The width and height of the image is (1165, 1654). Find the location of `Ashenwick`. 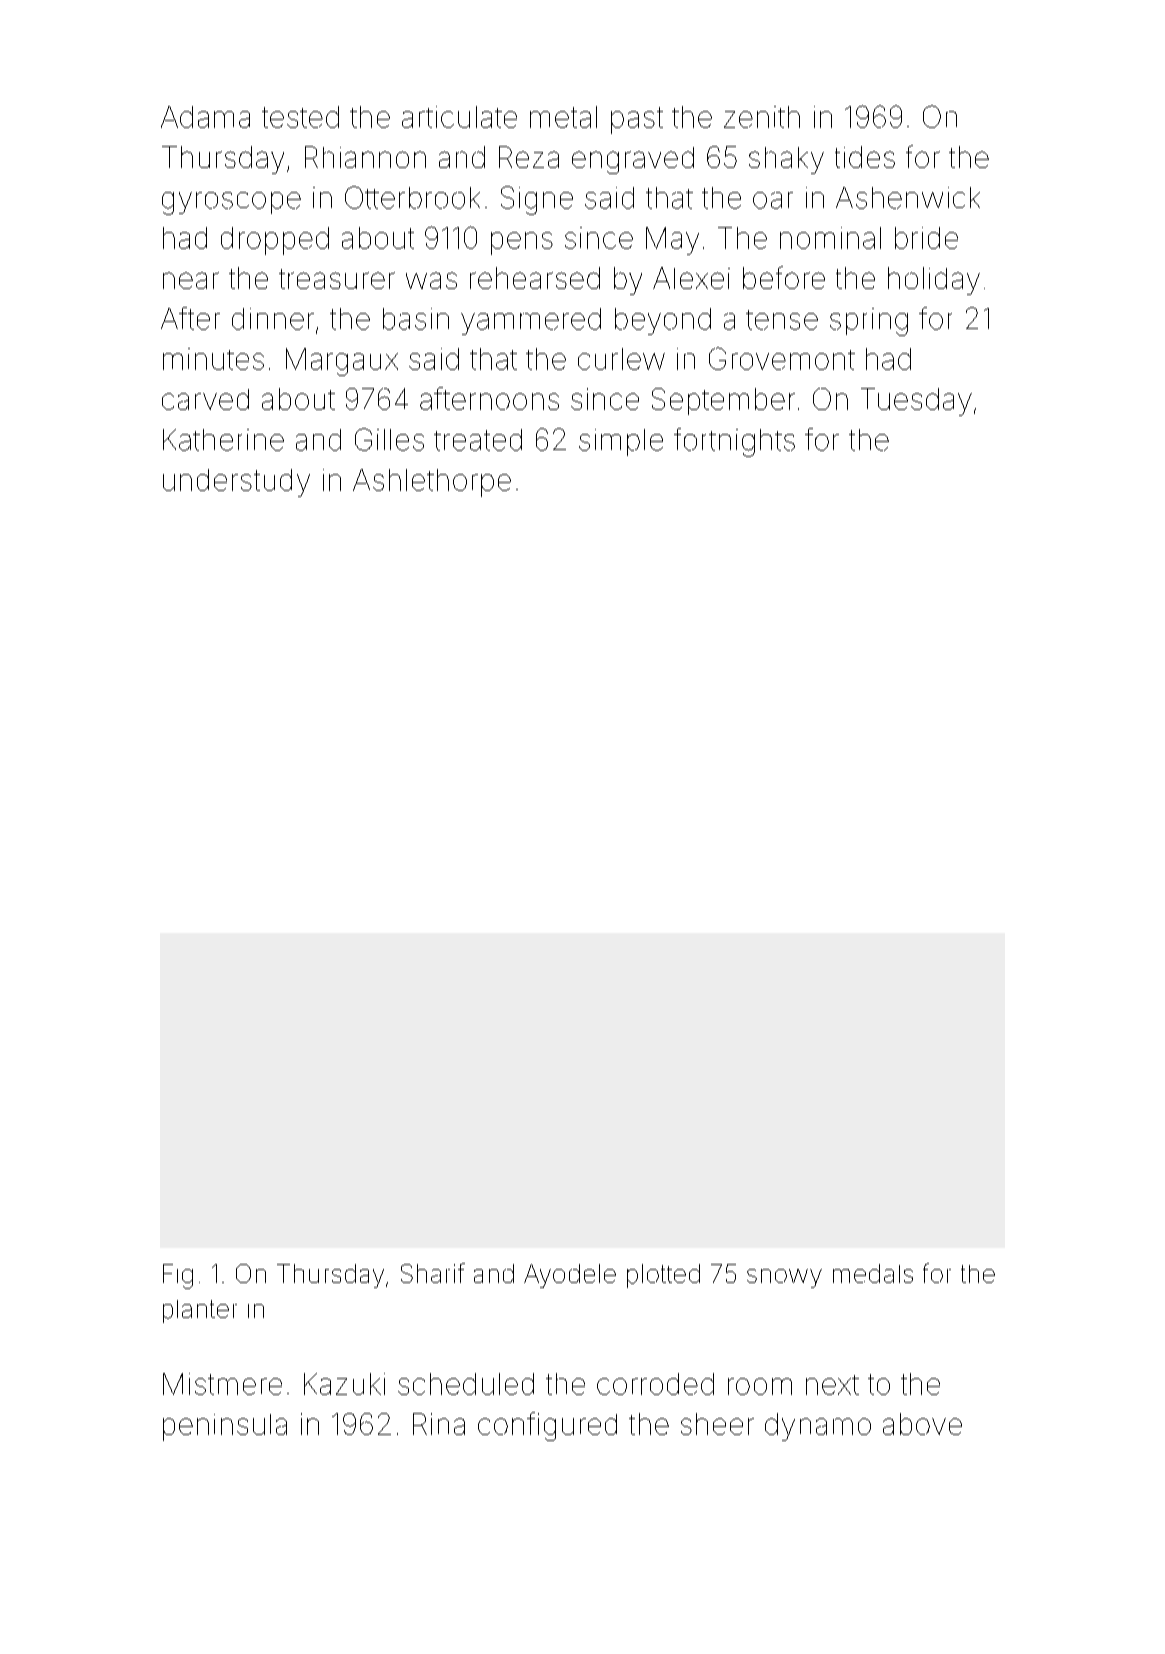

Ashenwick is located at coordinates (908, 198).
